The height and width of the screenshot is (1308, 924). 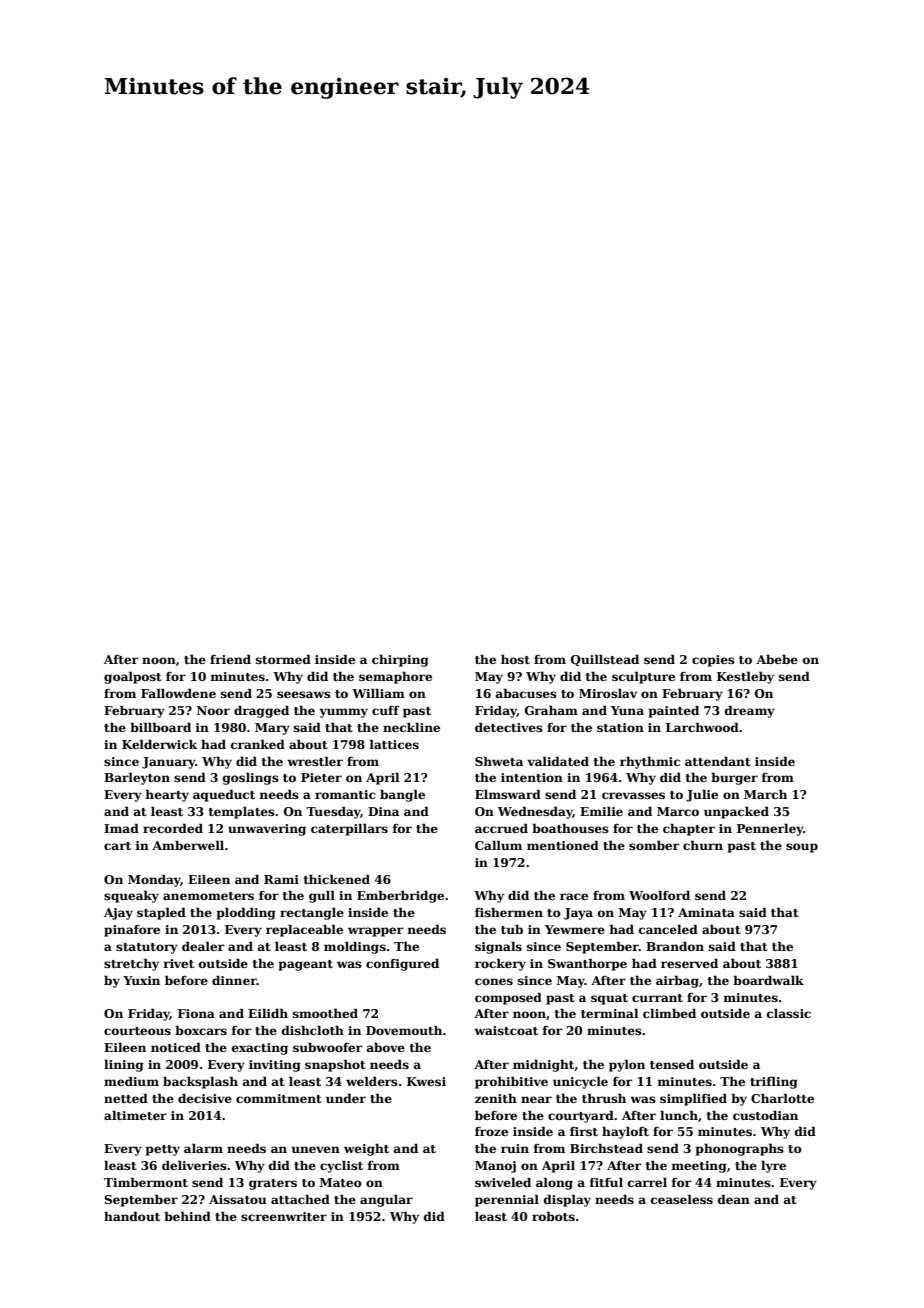 I want to click on goalpost, so click(x=133, y=677).
